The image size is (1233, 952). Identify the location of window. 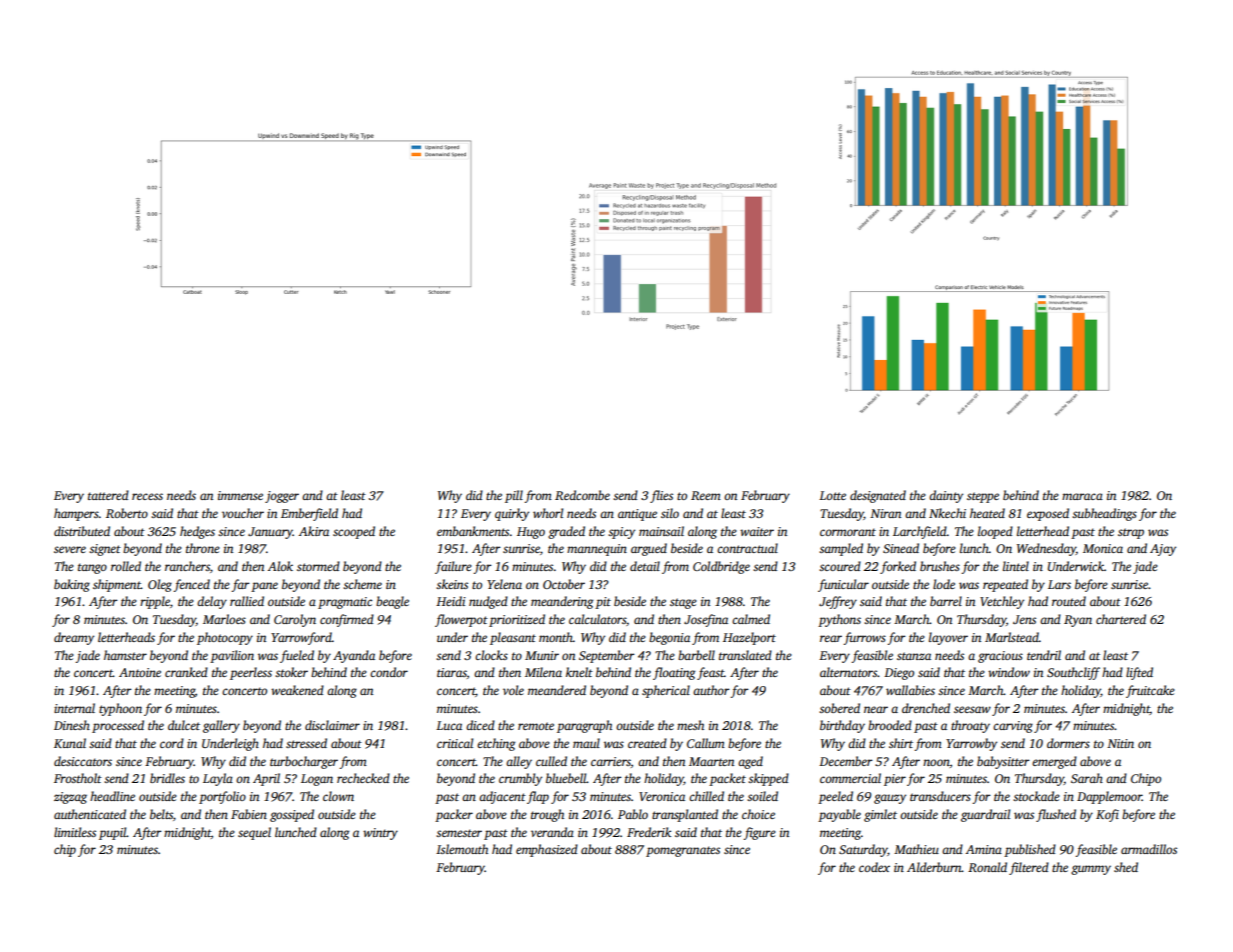
(1009, 672).
